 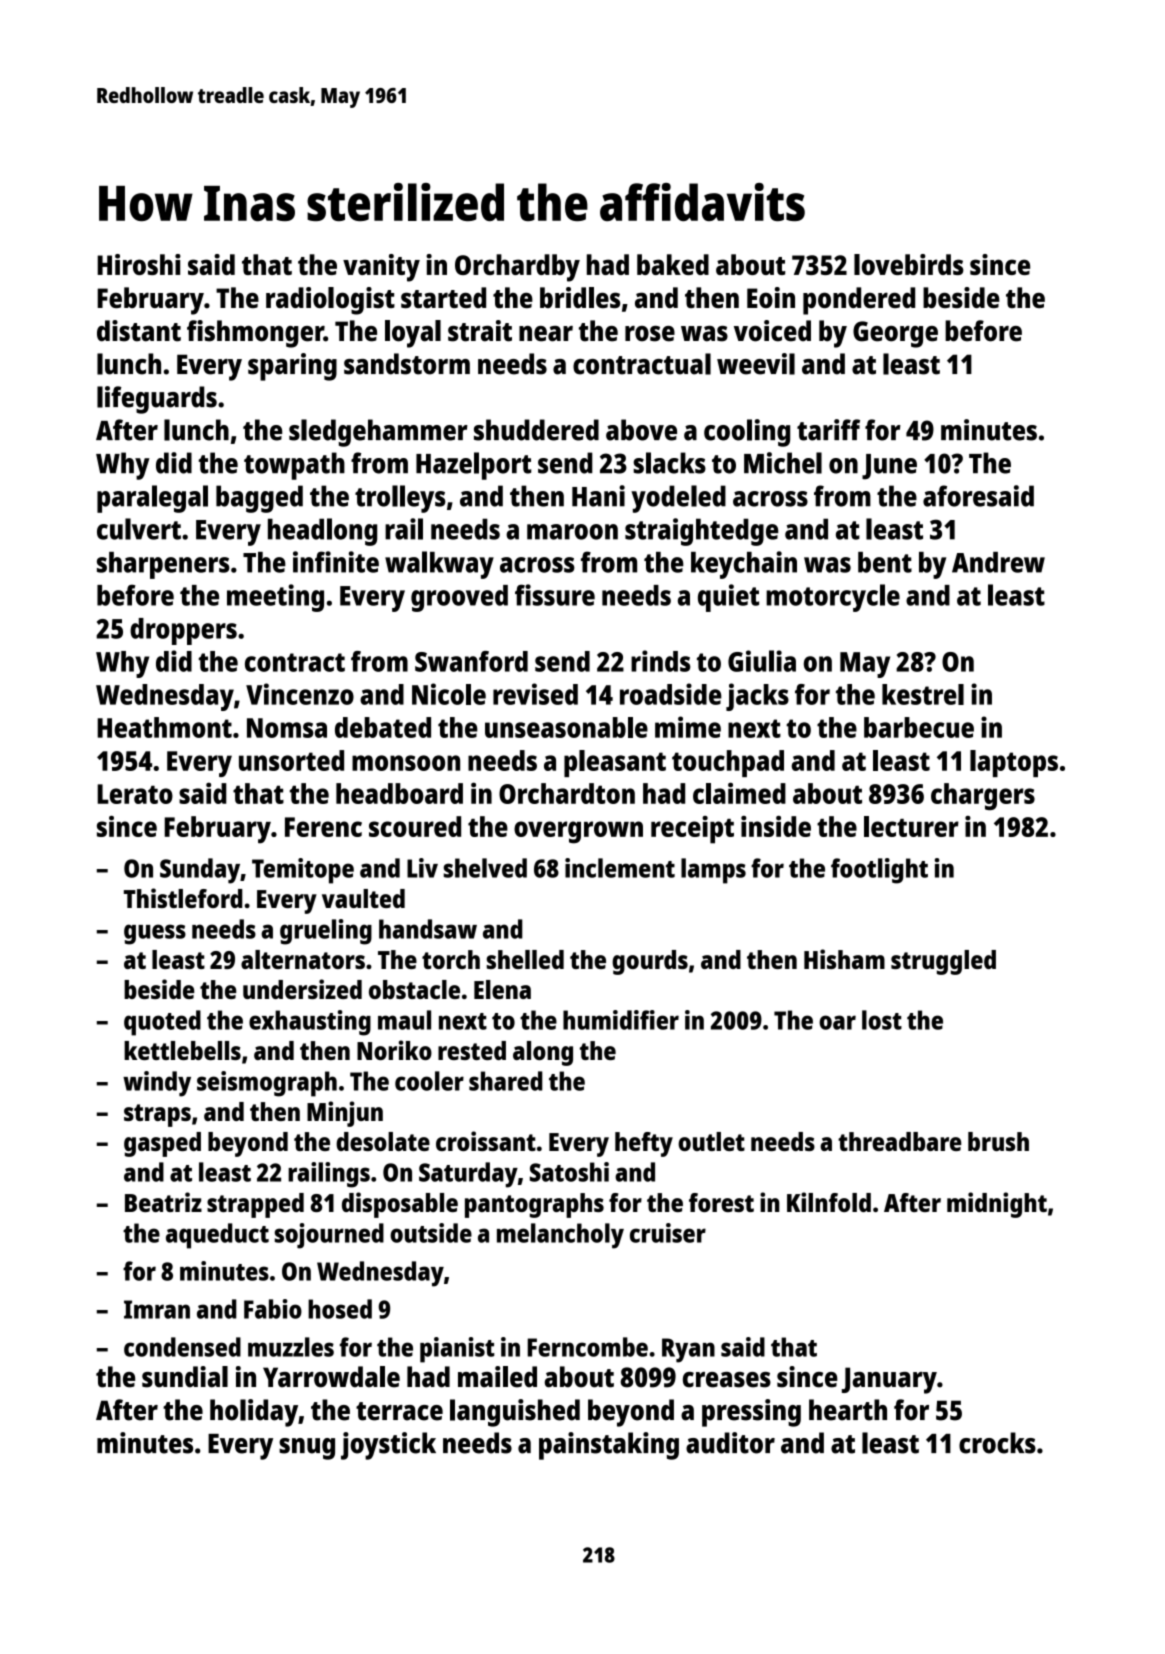 What do you see at coordinates (879, 871) in the screenshot?
I see `footlight` at bounding box center [879, 871].
